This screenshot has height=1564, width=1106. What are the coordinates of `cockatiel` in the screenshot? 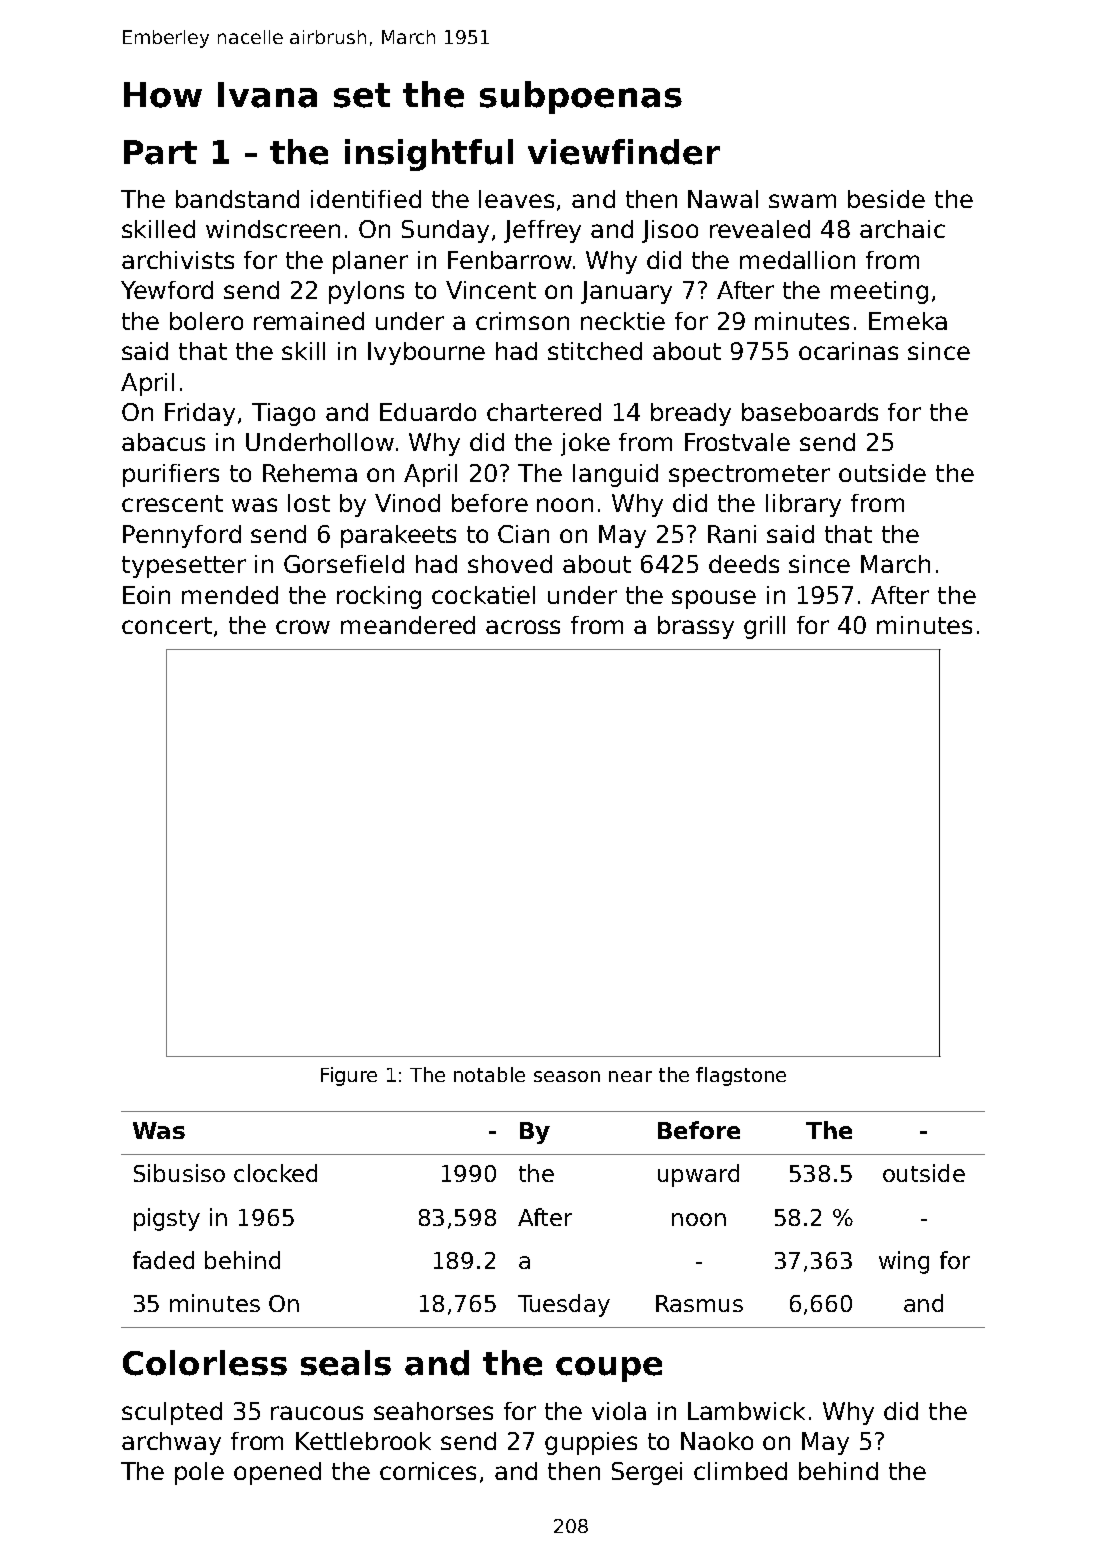 It's located at (483, 595).
